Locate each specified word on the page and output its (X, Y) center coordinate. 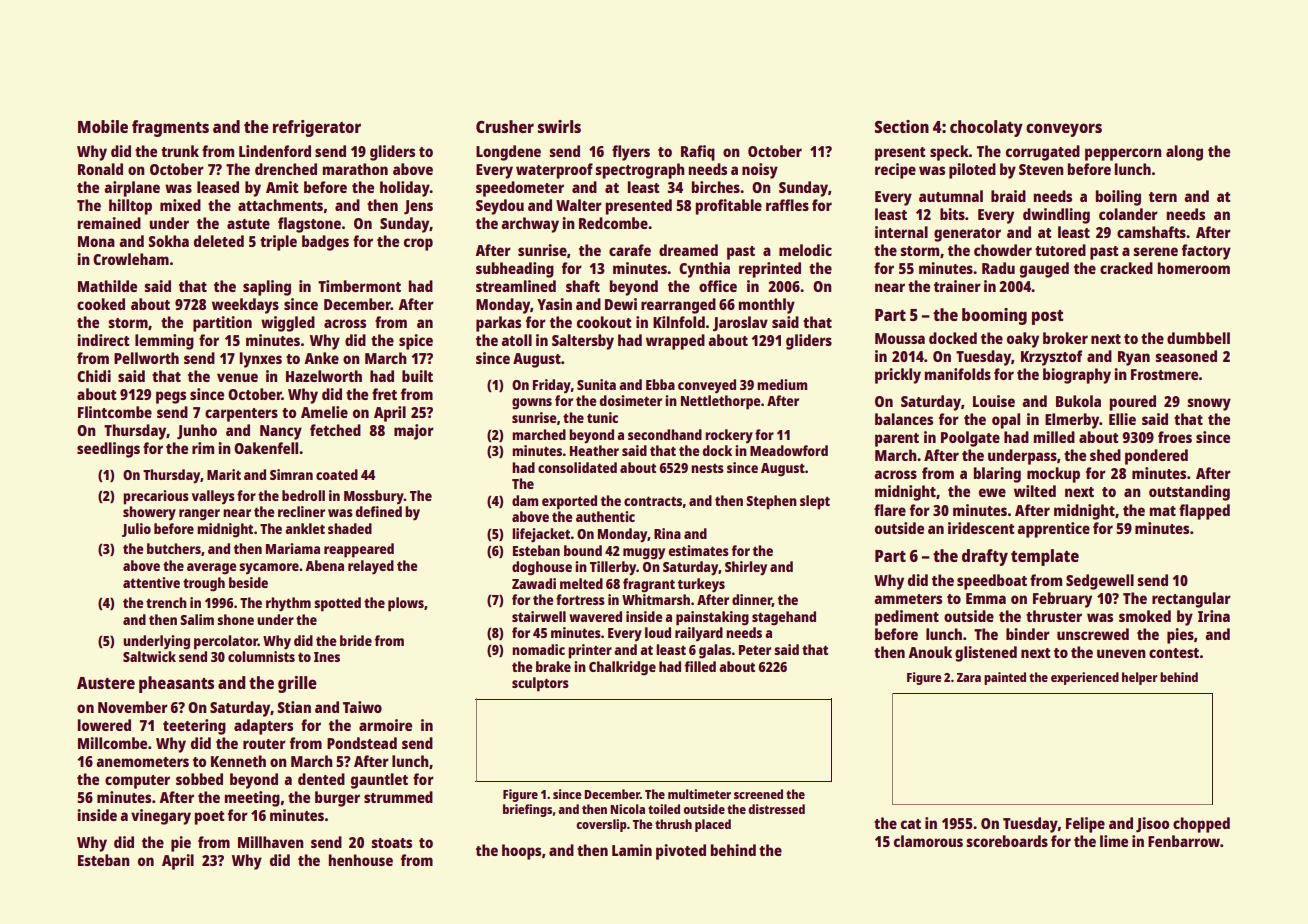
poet (209, 818)
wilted (1035, 491)
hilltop (130, 207)
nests (707, 468)
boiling (1118, 198)
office (718, 286)
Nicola (627, 809)
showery (149, 513)
